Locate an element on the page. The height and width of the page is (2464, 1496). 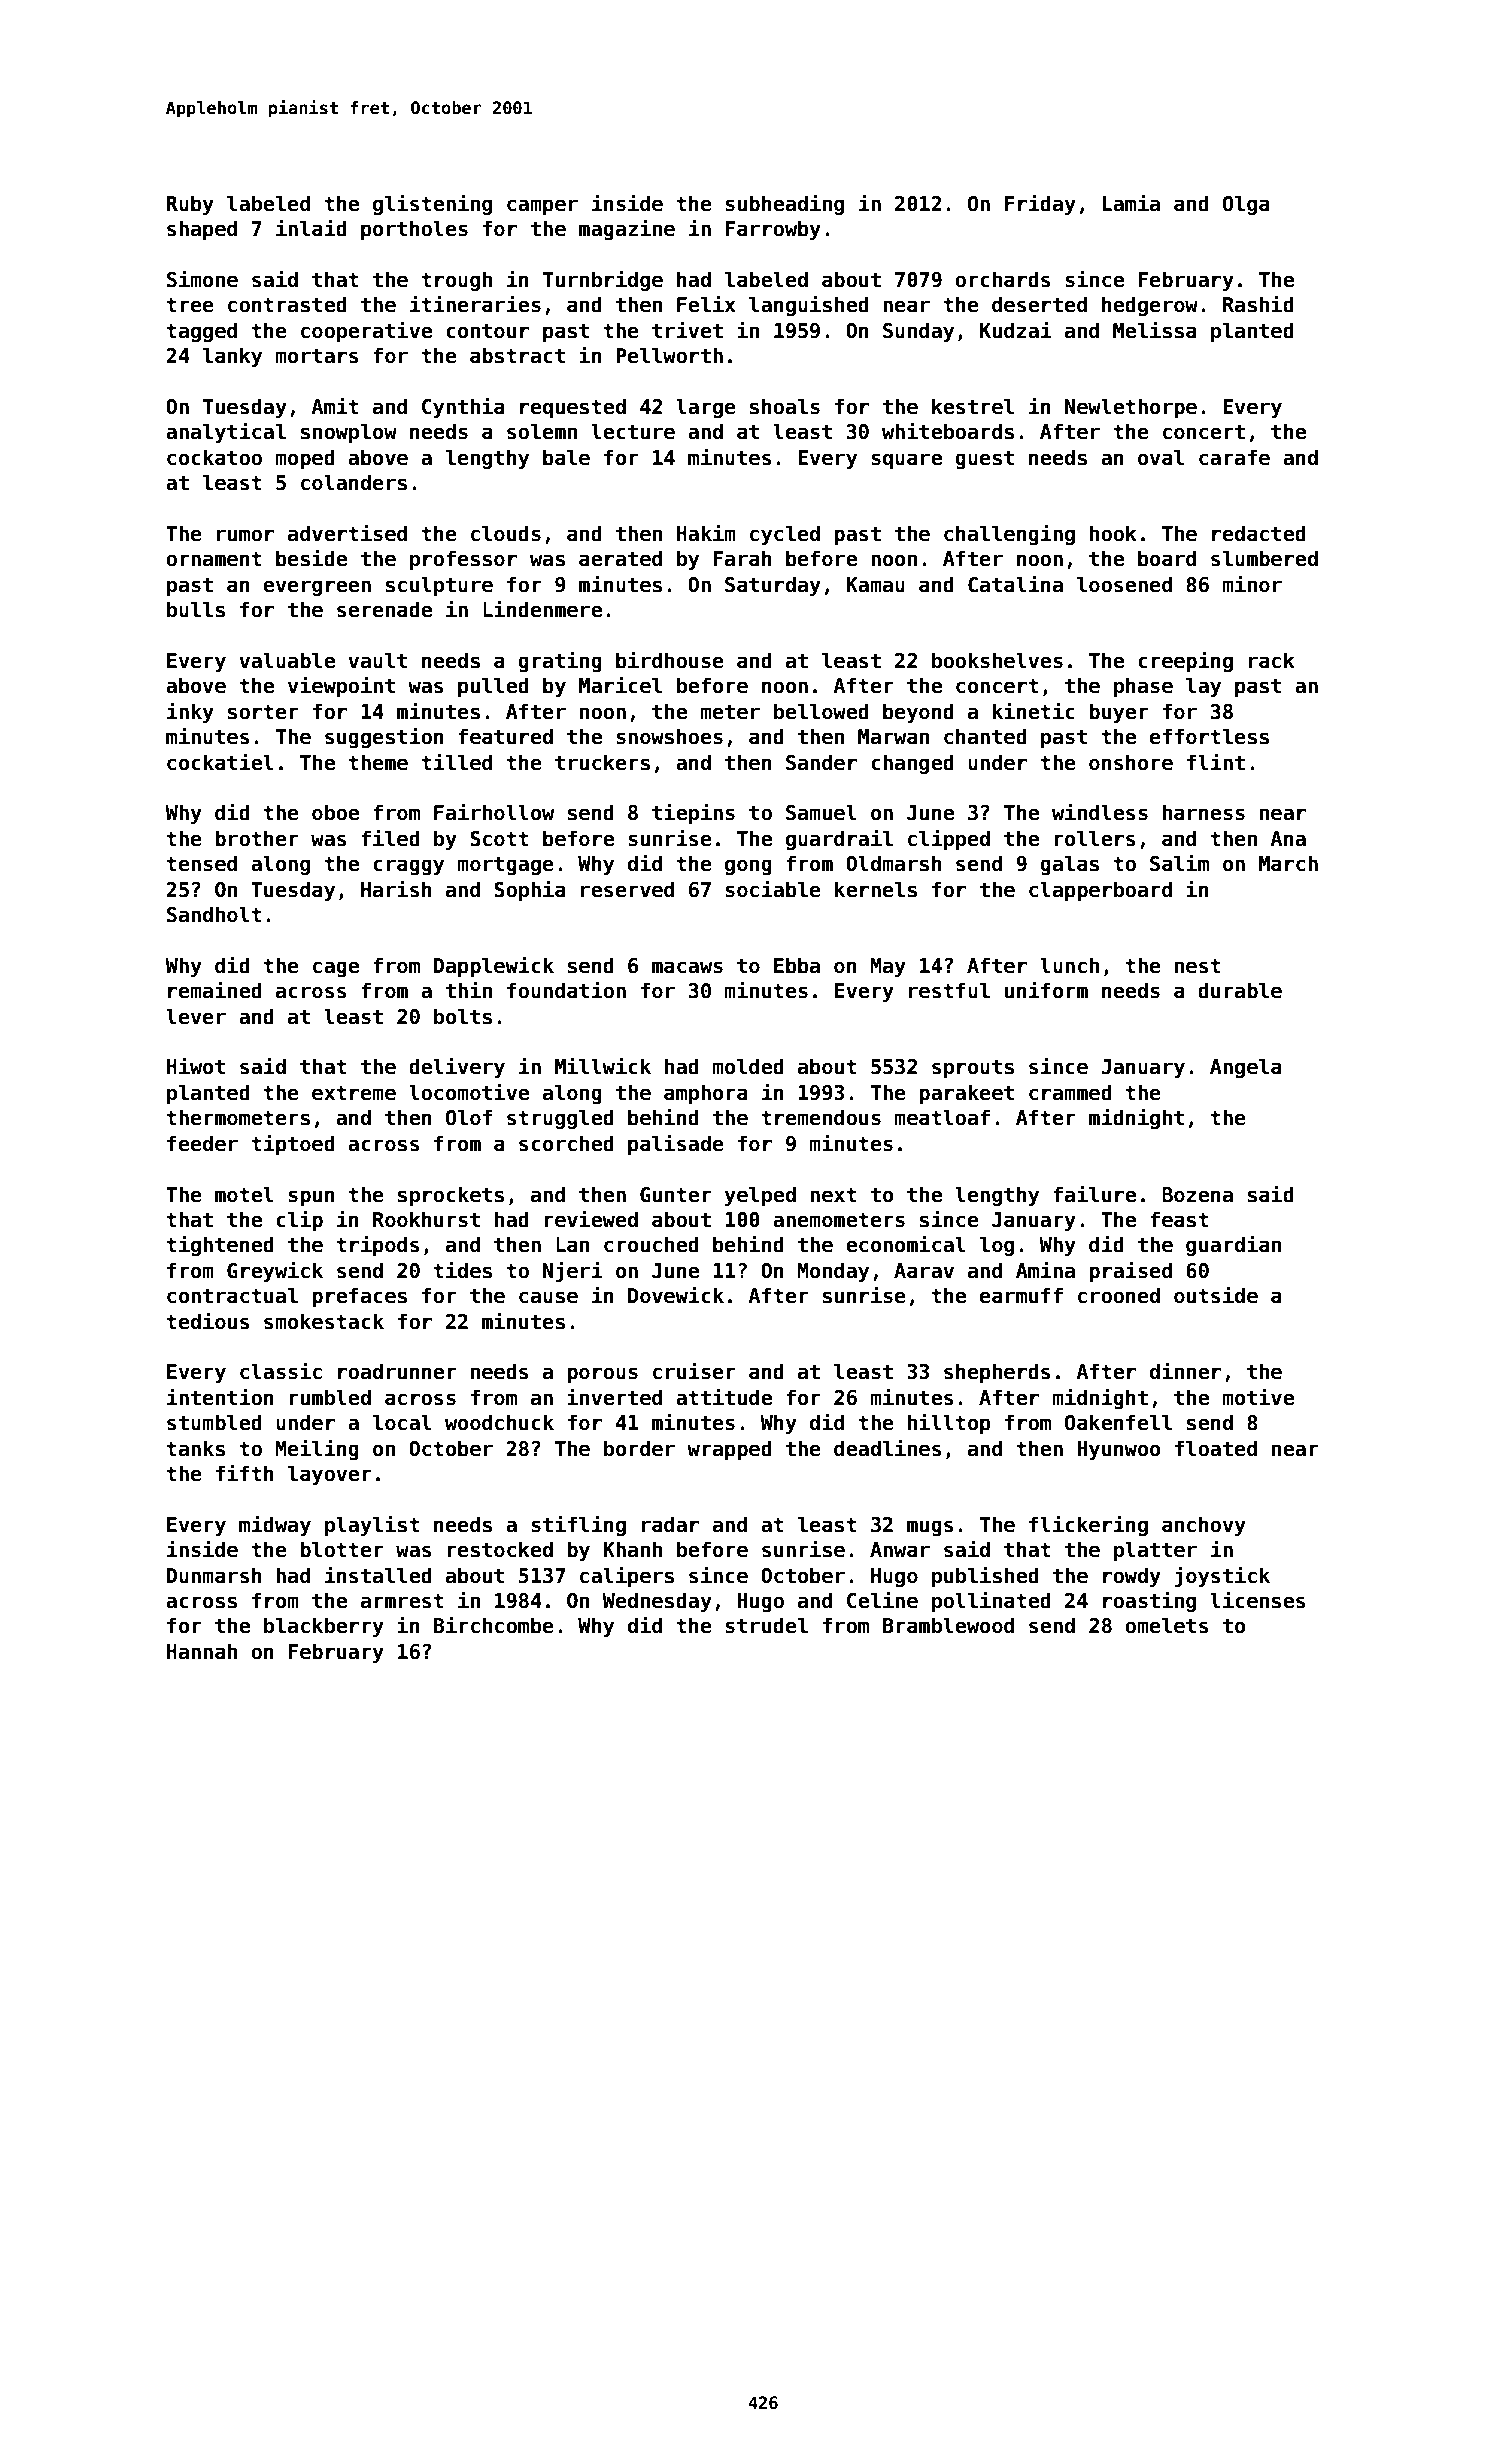
advertised is located at coordinates (347, 533).
